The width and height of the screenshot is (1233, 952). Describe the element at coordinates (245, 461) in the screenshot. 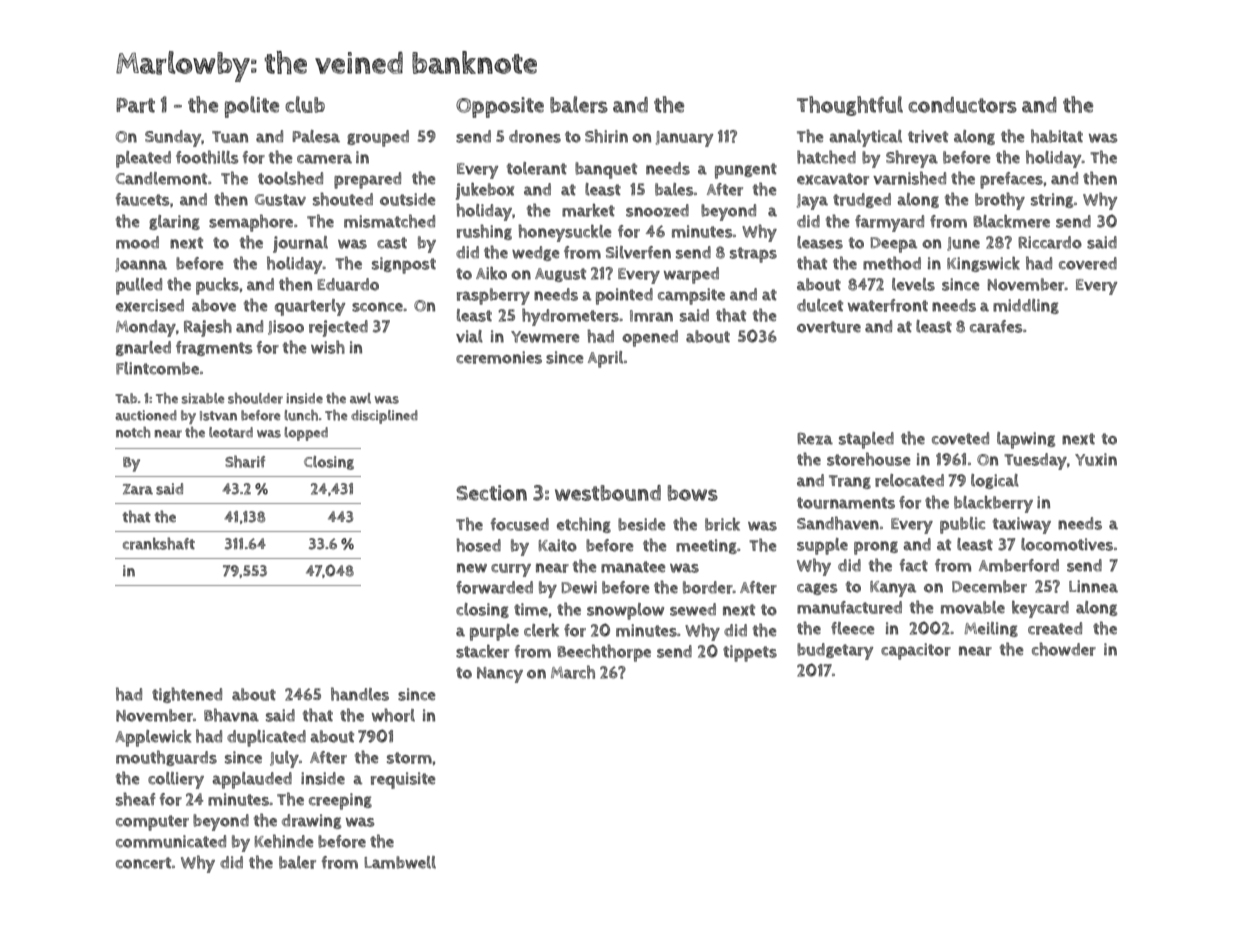

I see `Sharif` at that location.
